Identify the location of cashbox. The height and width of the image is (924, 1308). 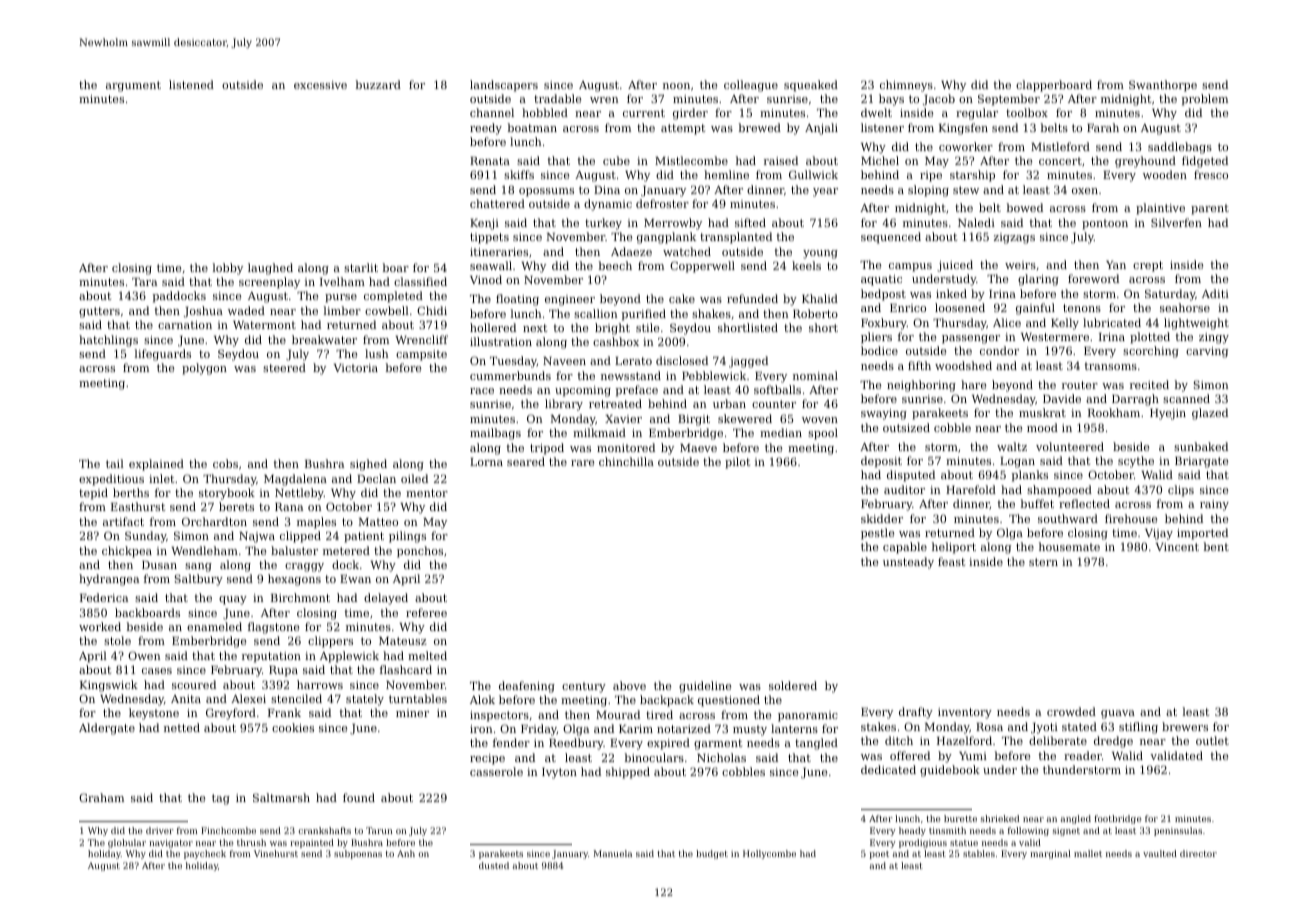
(616, 341).
